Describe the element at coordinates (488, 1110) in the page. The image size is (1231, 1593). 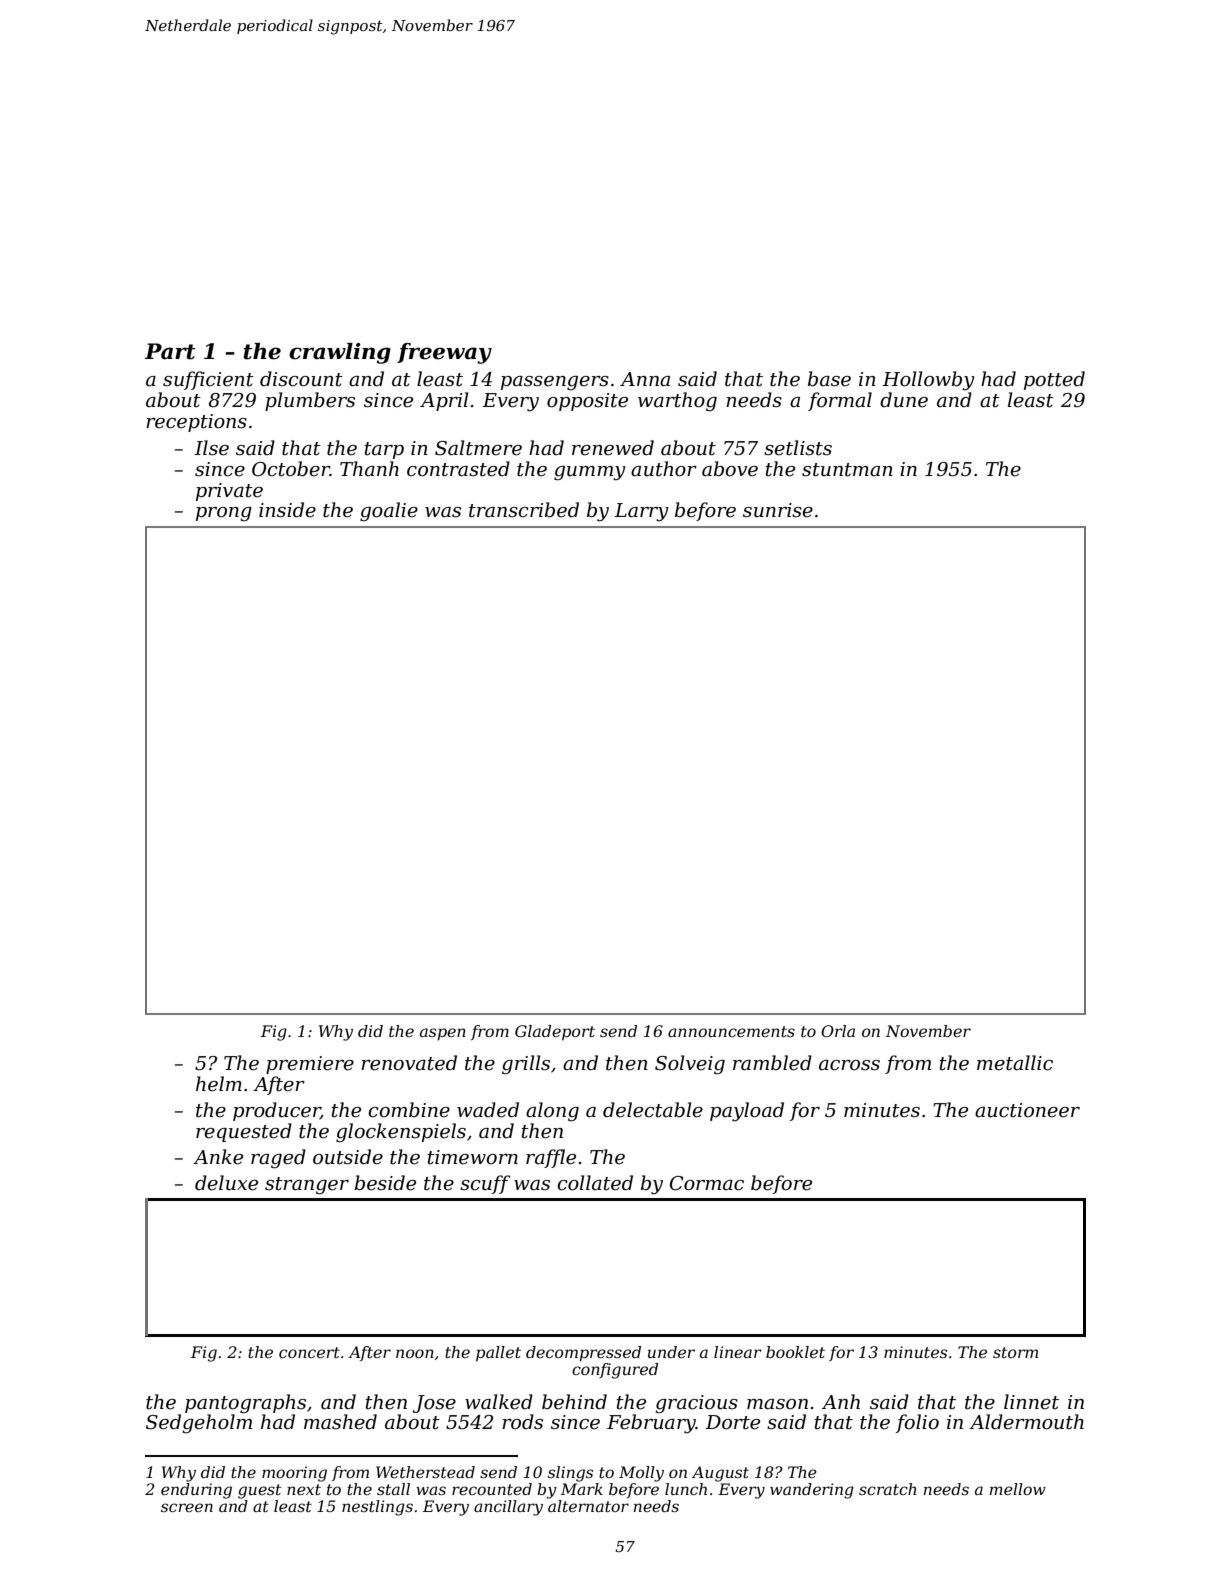
I see `waded` at that location.
